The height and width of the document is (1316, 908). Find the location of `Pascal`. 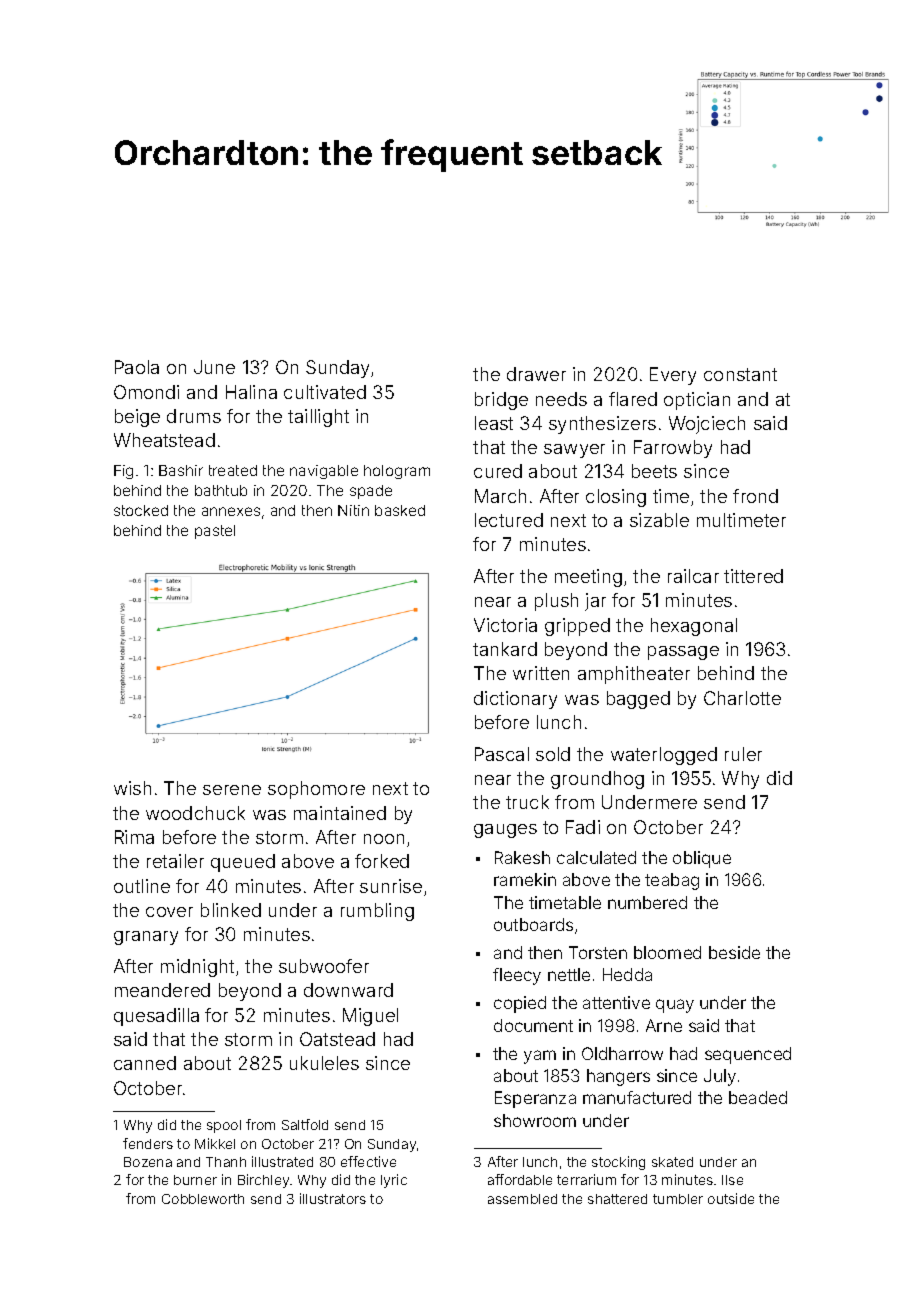

Pascal is located at coordinates (502, 754).
